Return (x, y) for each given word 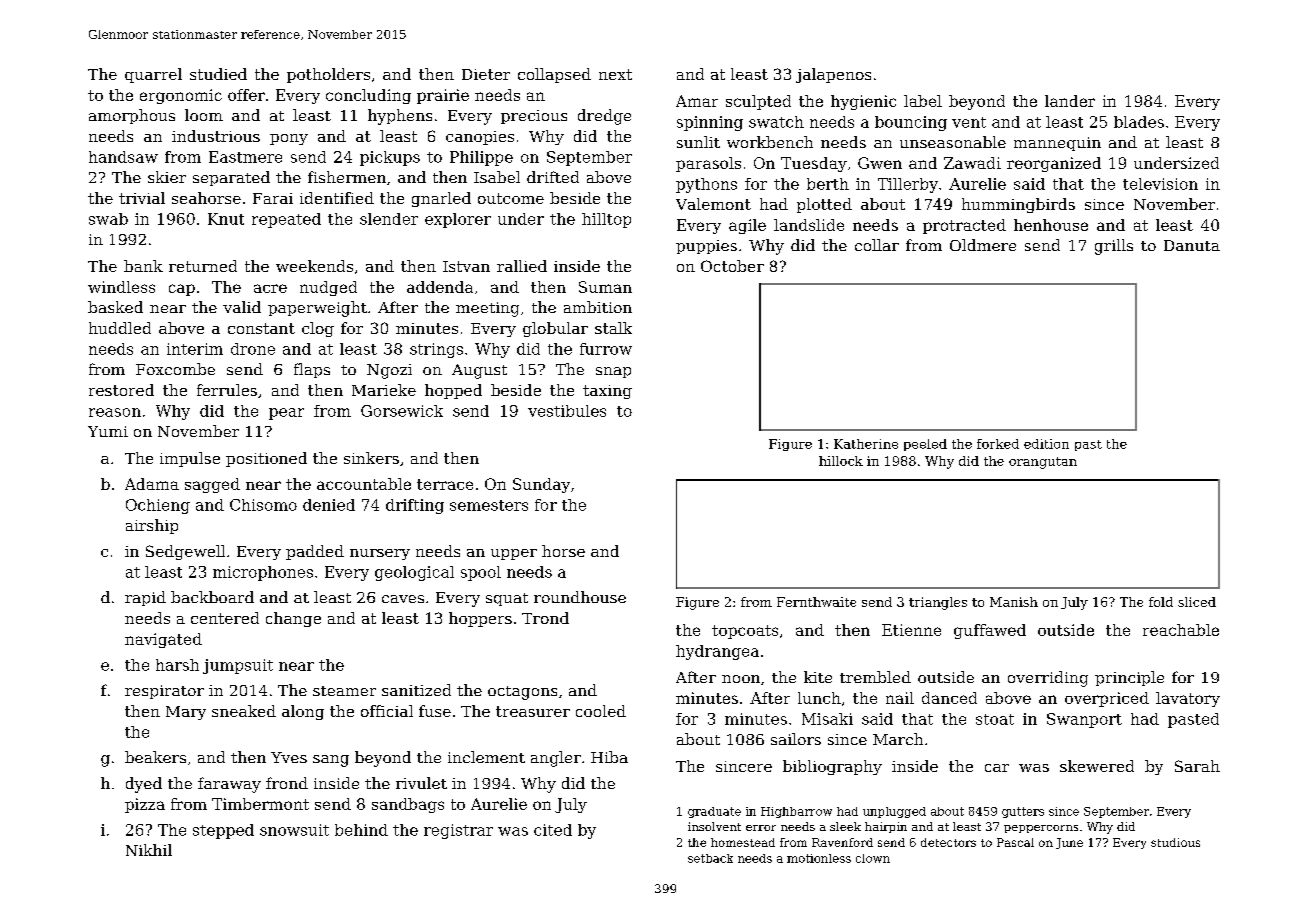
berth (828, 184)
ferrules (227, 390)
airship (152, 526)
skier (167, 177)
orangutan (1043, 463)
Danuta (1192, 245)
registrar (458, 831)
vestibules (567, 411)
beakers (155, 757)
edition (1046, 444)
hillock (841, 461)
